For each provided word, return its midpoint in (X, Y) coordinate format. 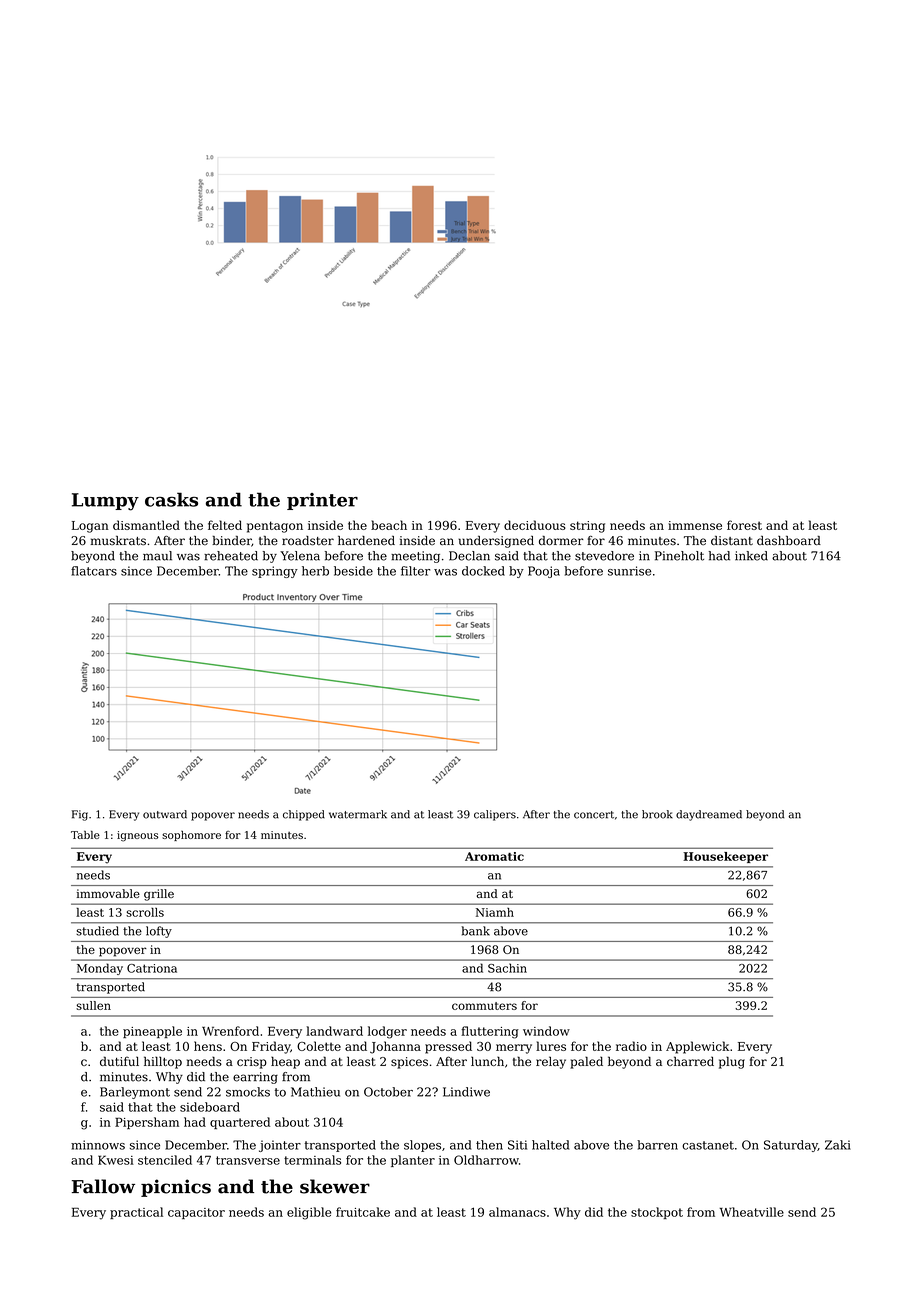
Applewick (697, 1047)
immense (695, 525)
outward (165, 814)
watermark (358, 814)
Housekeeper (725, 857)
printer (322, 501)
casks (171, 499)
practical (136, 1213)
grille (159, 895)
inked (751, 556)
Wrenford (230, 1031)
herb (315, 571)
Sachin (507, 968)
